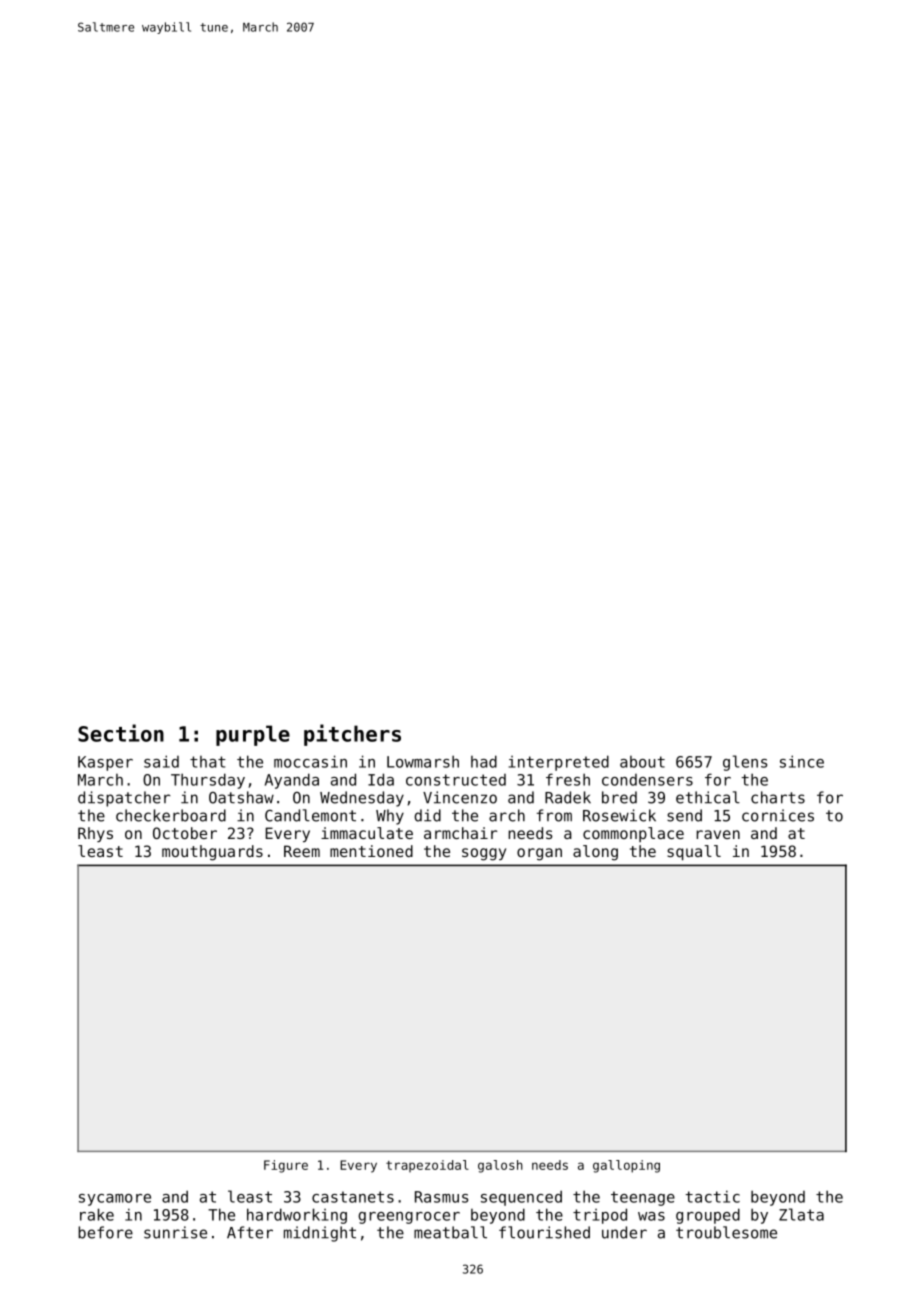  Describe the element at coordinates (484, 854) in the page. I see `soggy` at that location.
